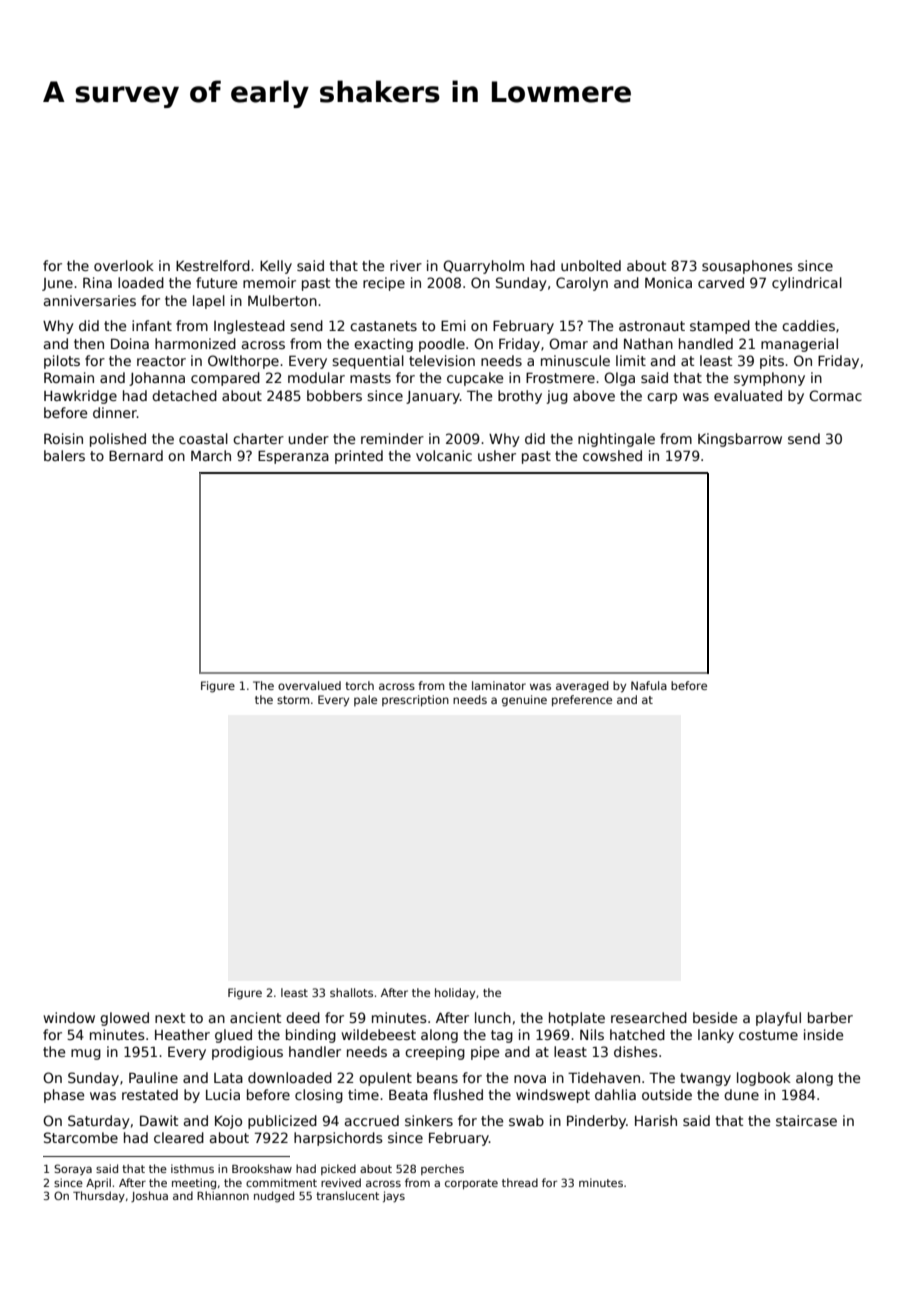  What do you see at coordinates (385, 1079) in the document?
I see `opulent` at bounding box center [385, 1079].
